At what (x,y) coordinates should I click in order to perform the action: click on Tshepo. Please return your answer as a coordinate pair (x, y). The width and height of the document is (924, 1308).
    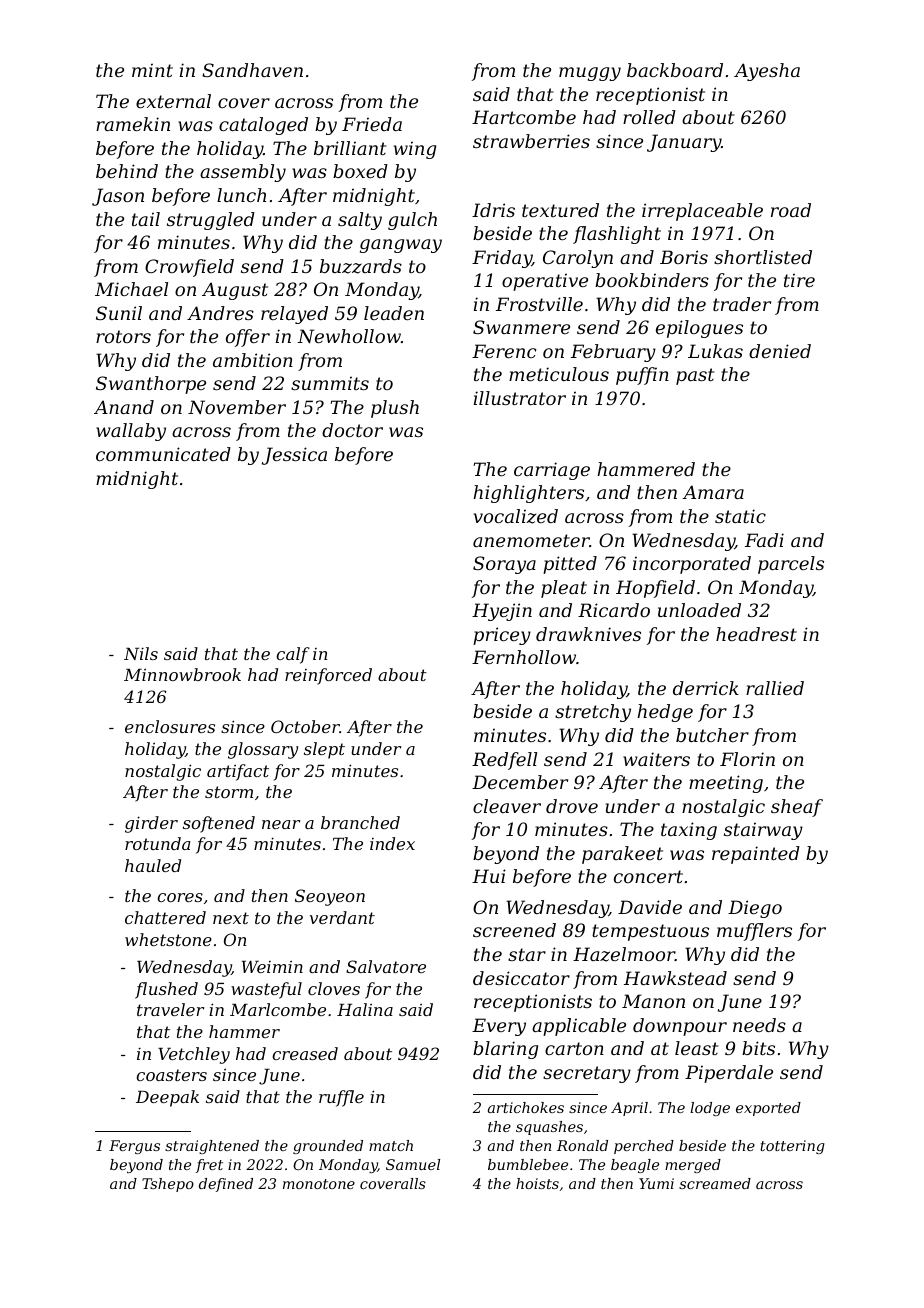
    Looking at the image, I should click on (168, 1185).
